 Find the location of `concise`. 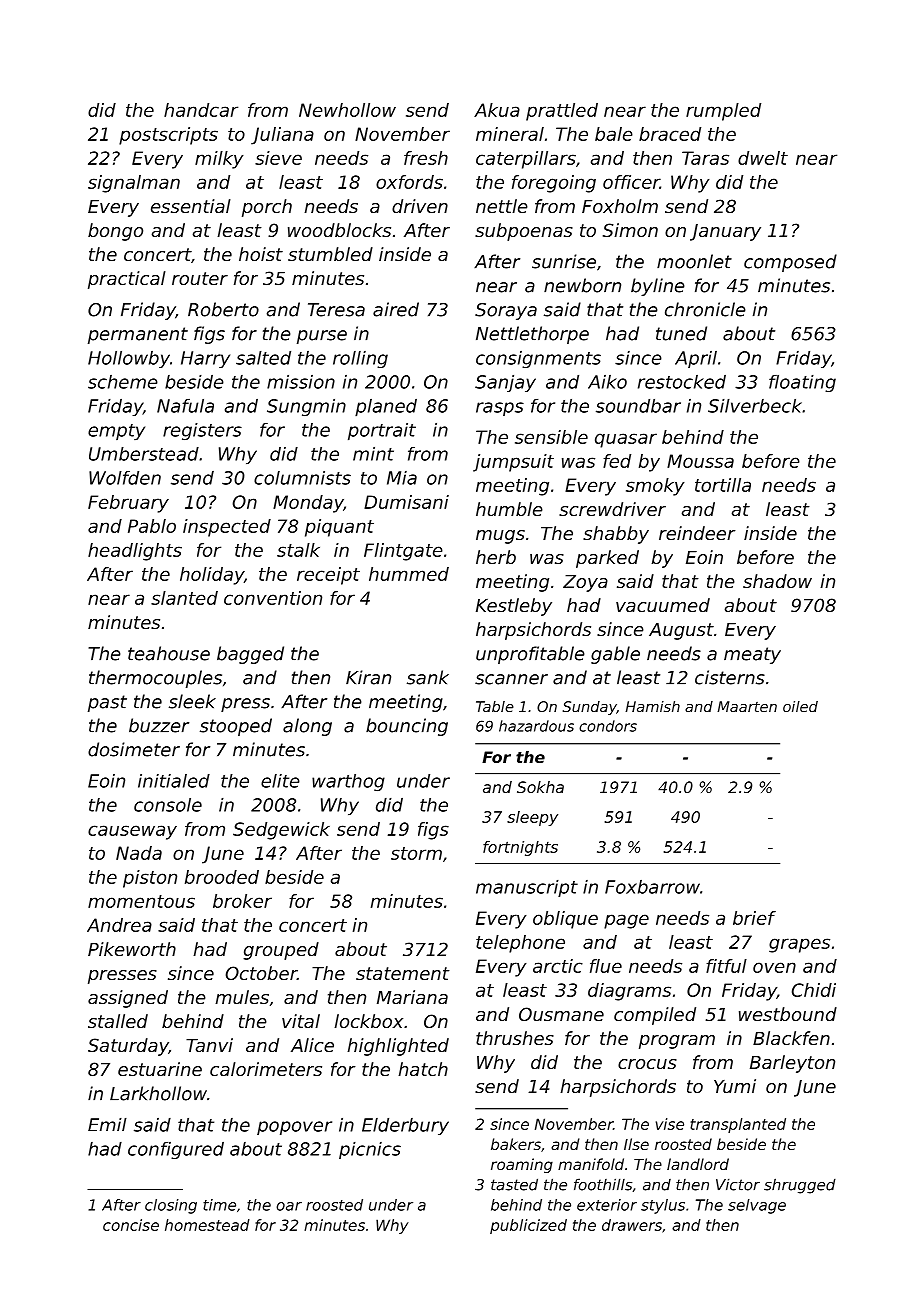

concise is located at coordinates (131, 1225).
